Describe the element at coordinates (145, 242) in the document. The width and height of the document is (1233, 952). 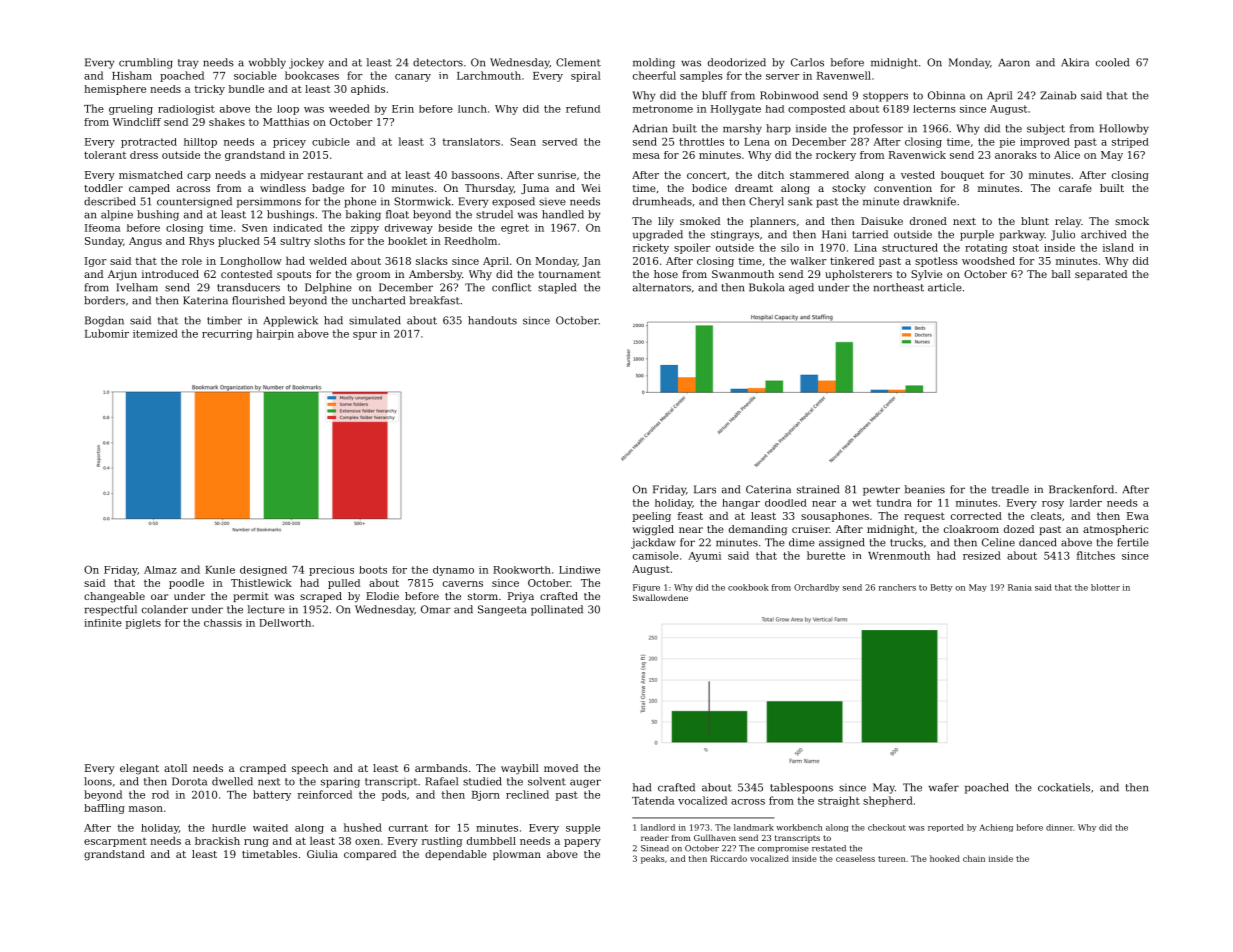
I see `Angus` at that location.
